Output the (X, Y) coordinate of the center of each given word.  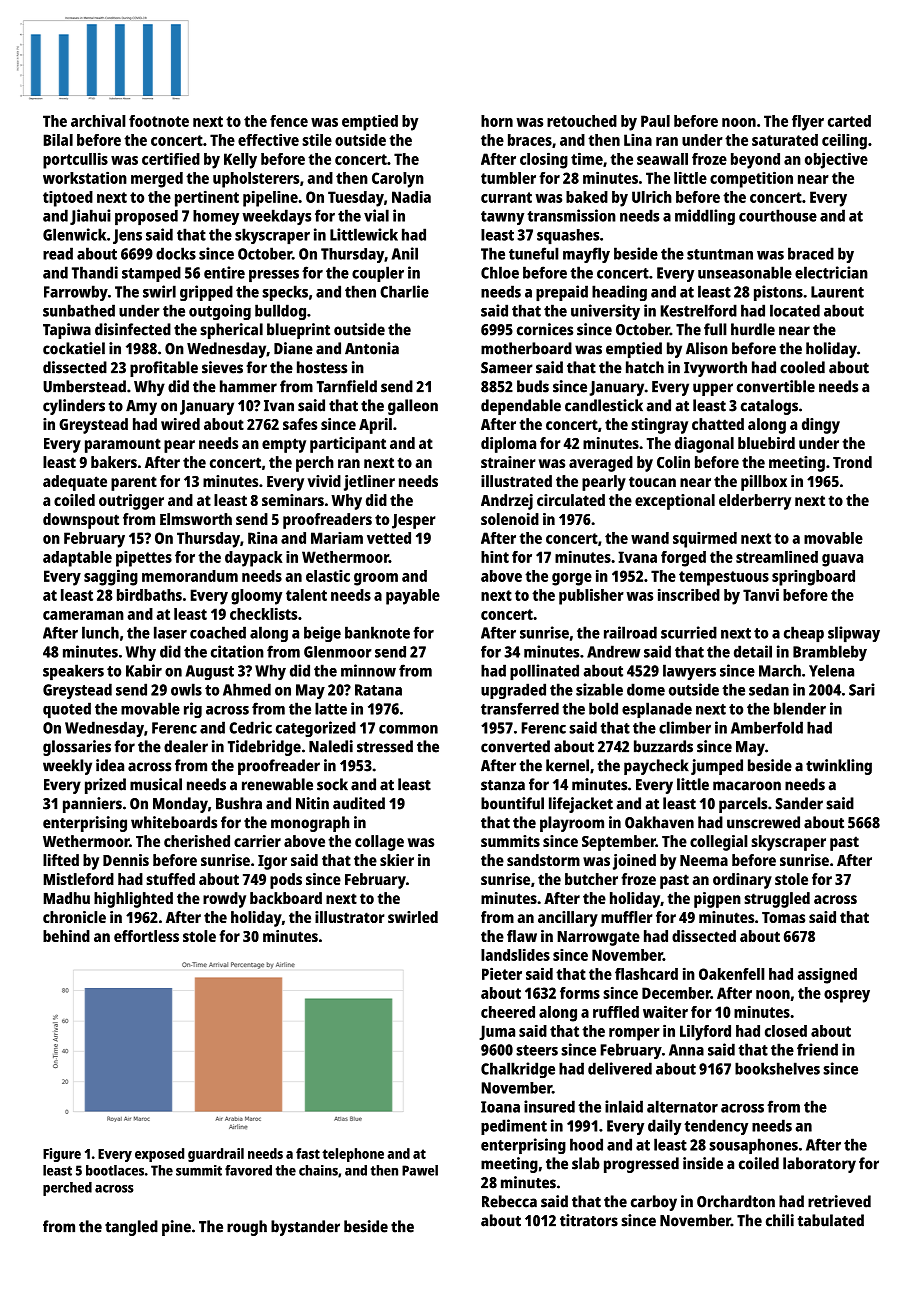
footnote (159, 121)
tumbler (508, 178)
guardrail (216, 1155)
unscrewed (763, 822)
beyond (755, 161)
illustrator (350, 917)
